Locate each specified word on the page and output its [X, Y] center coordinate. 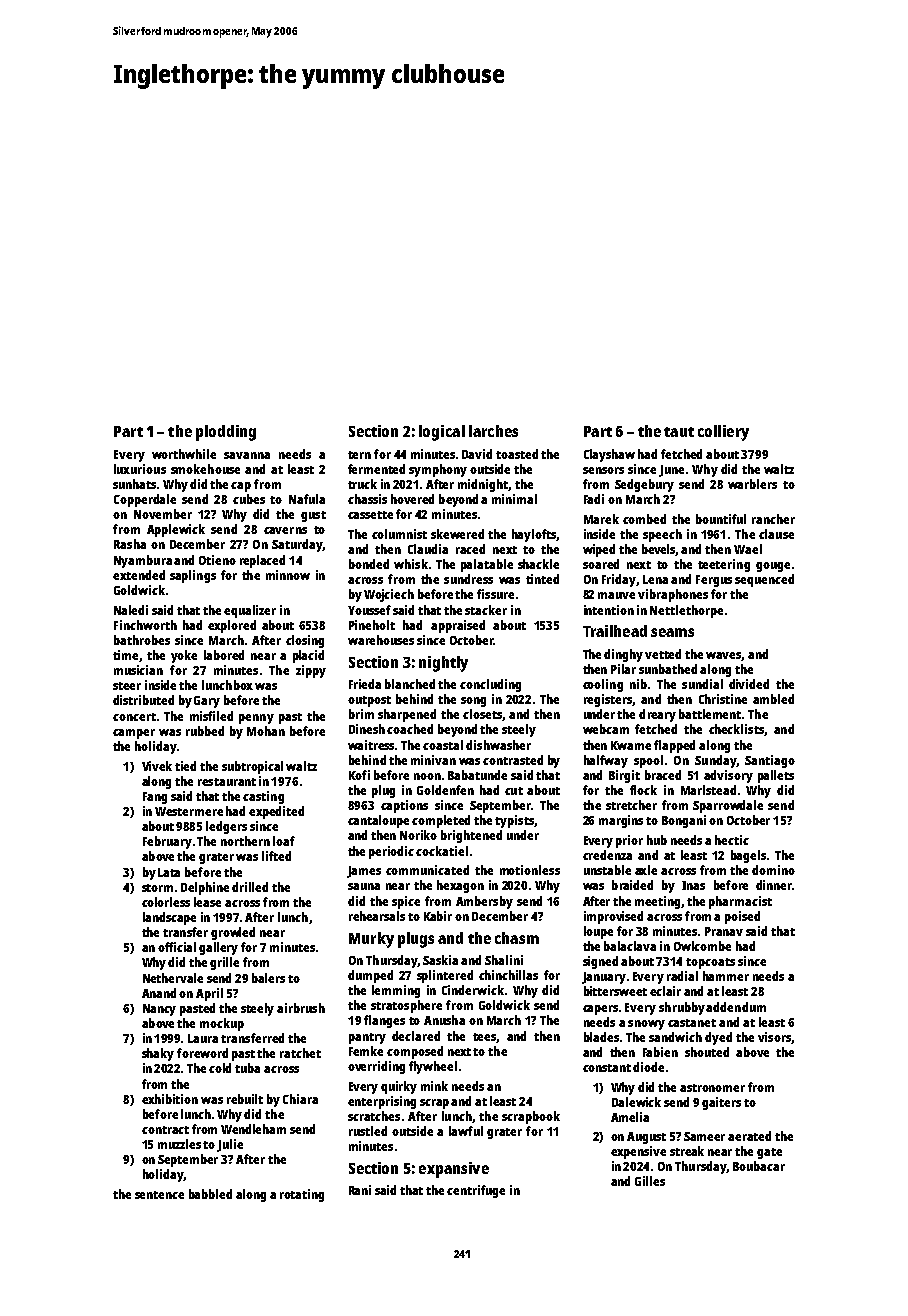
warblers [752, 484]
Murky [371, 940]
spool [648, 761]
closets [482, 714]
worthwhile [184, 454]
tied [185, 766]
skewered [457, 534]
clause [776, 534]
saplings [193, 576]
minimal [514, 499]
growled [233, 933]
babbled [210, 1194]
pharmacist [740, 902]
